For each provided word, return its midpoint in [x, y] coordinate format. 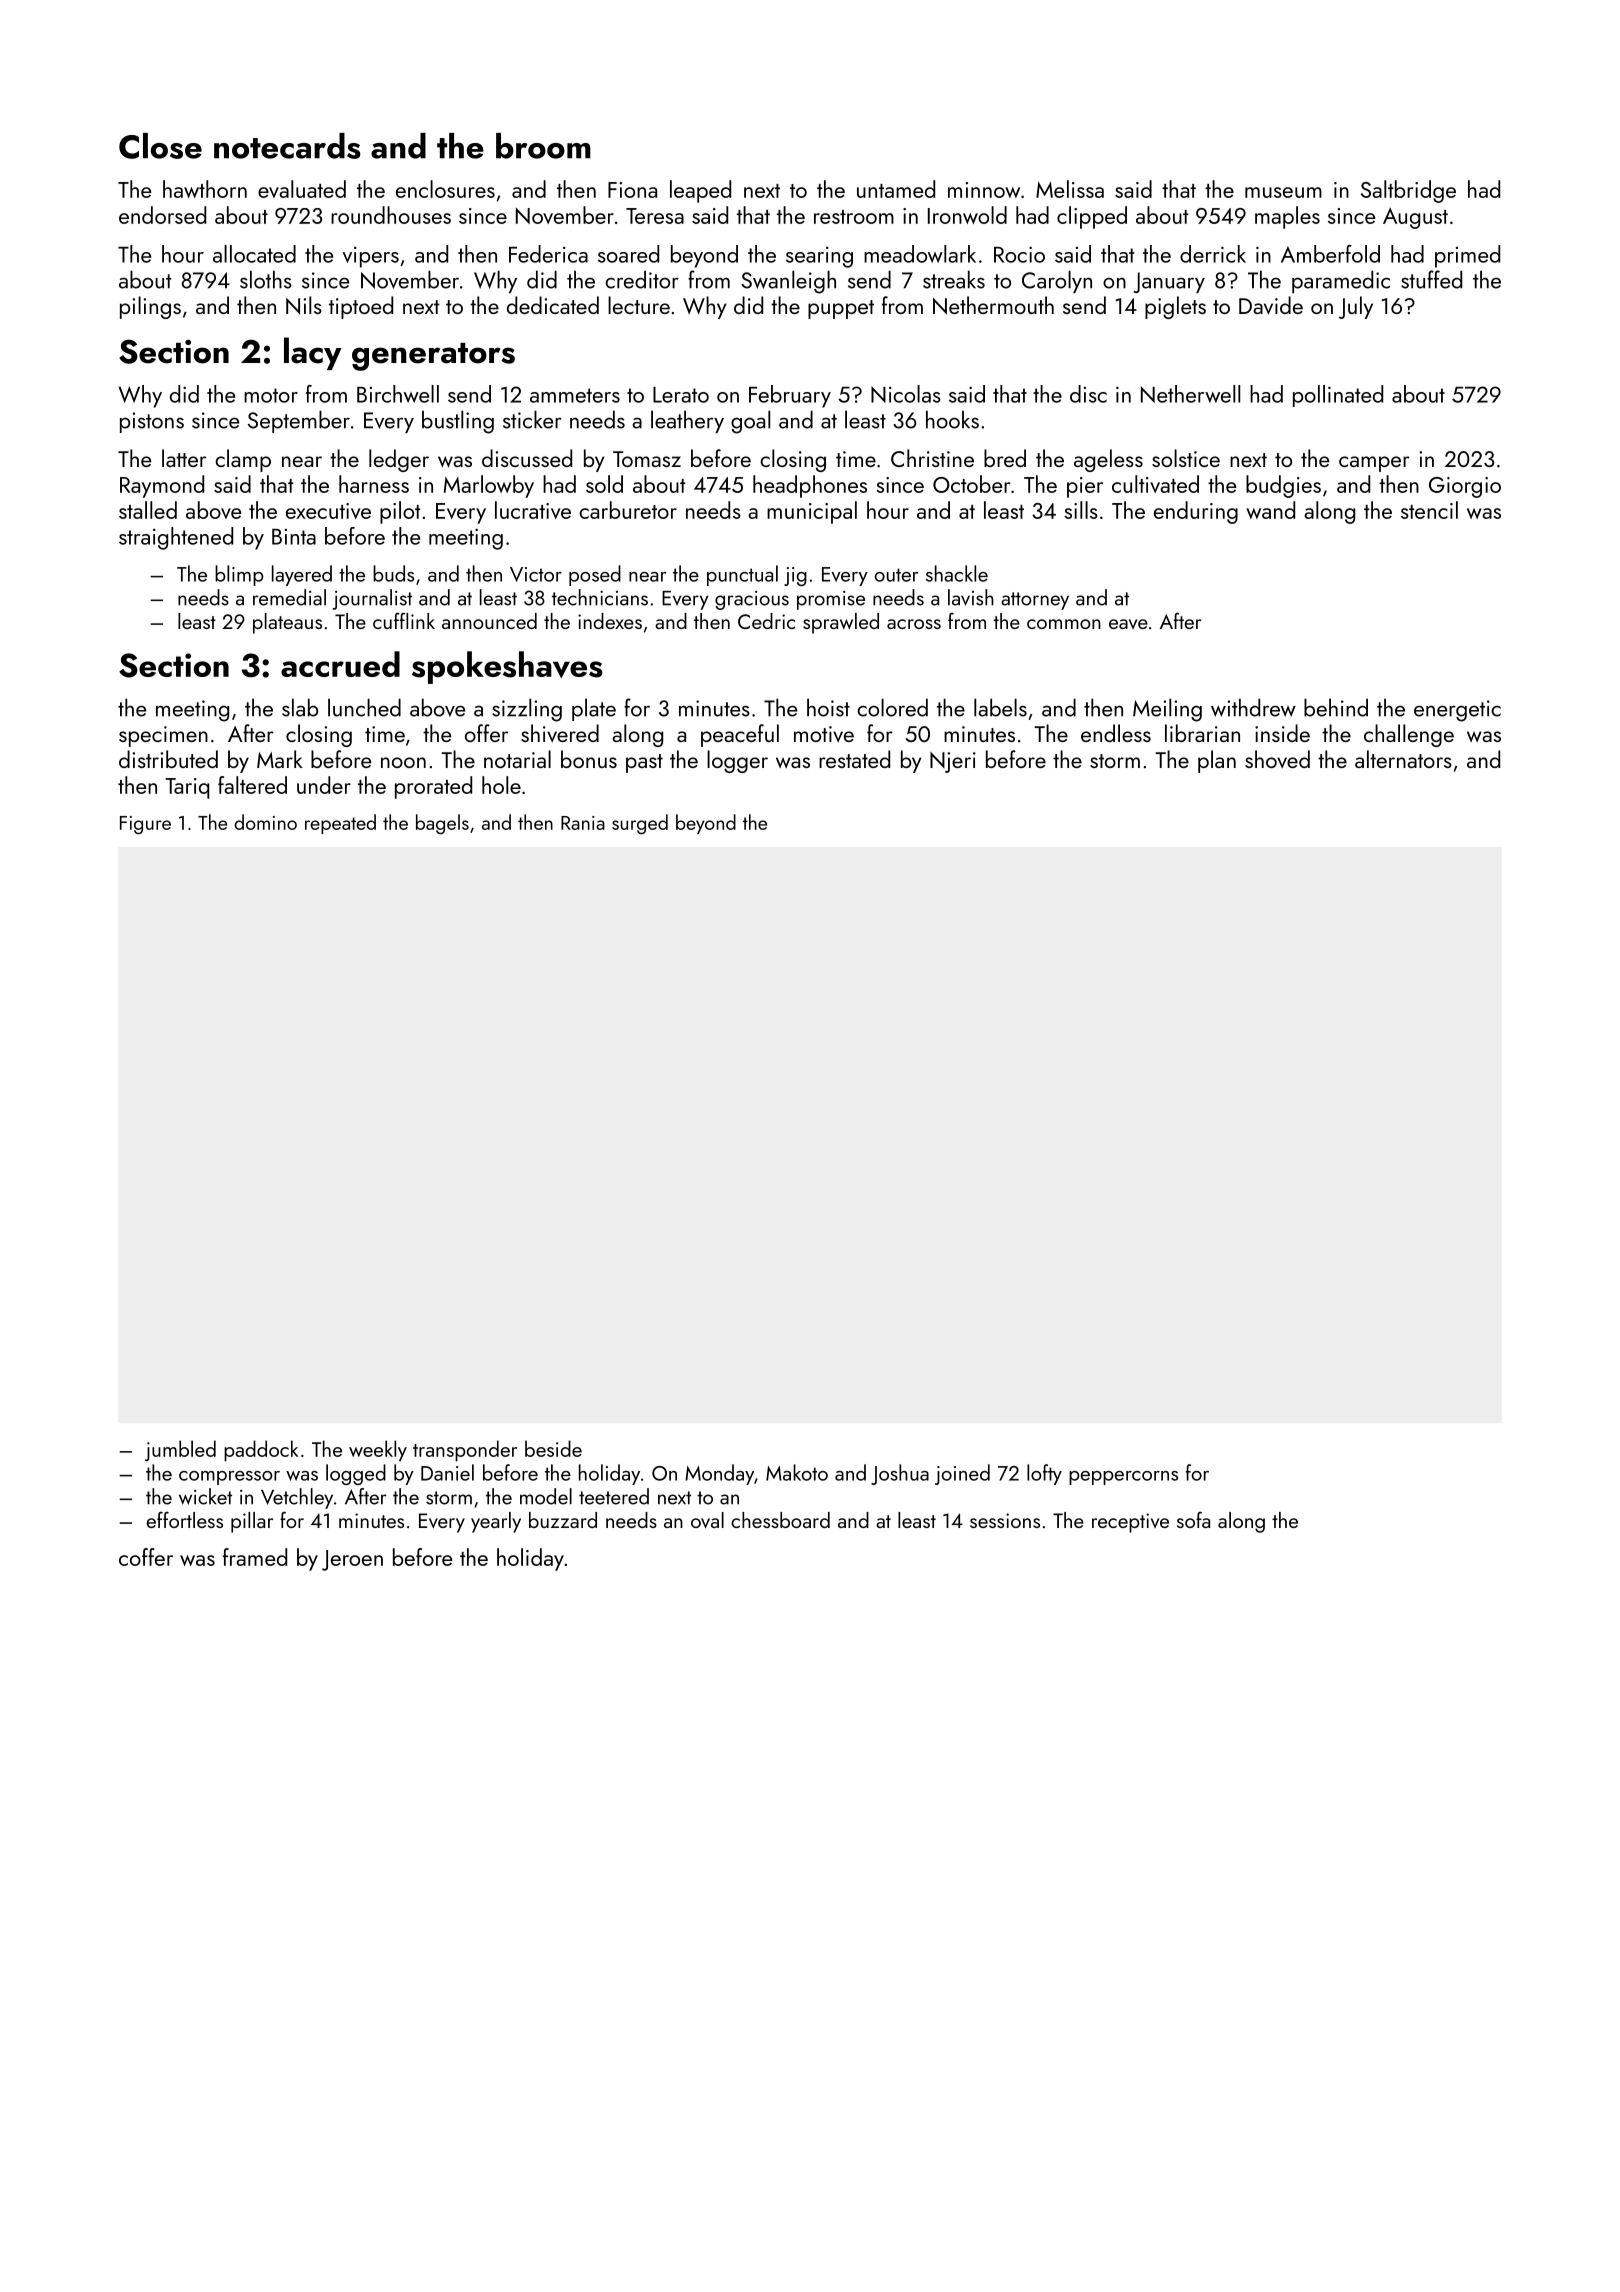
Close [160, 146]
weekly [378, 1451]
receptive [1130, 1523]
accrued [340, 664]
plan [1217, 761]
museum [1283, 192]
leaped [700, 191]
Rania [583, 823]
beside [553, 1448]
